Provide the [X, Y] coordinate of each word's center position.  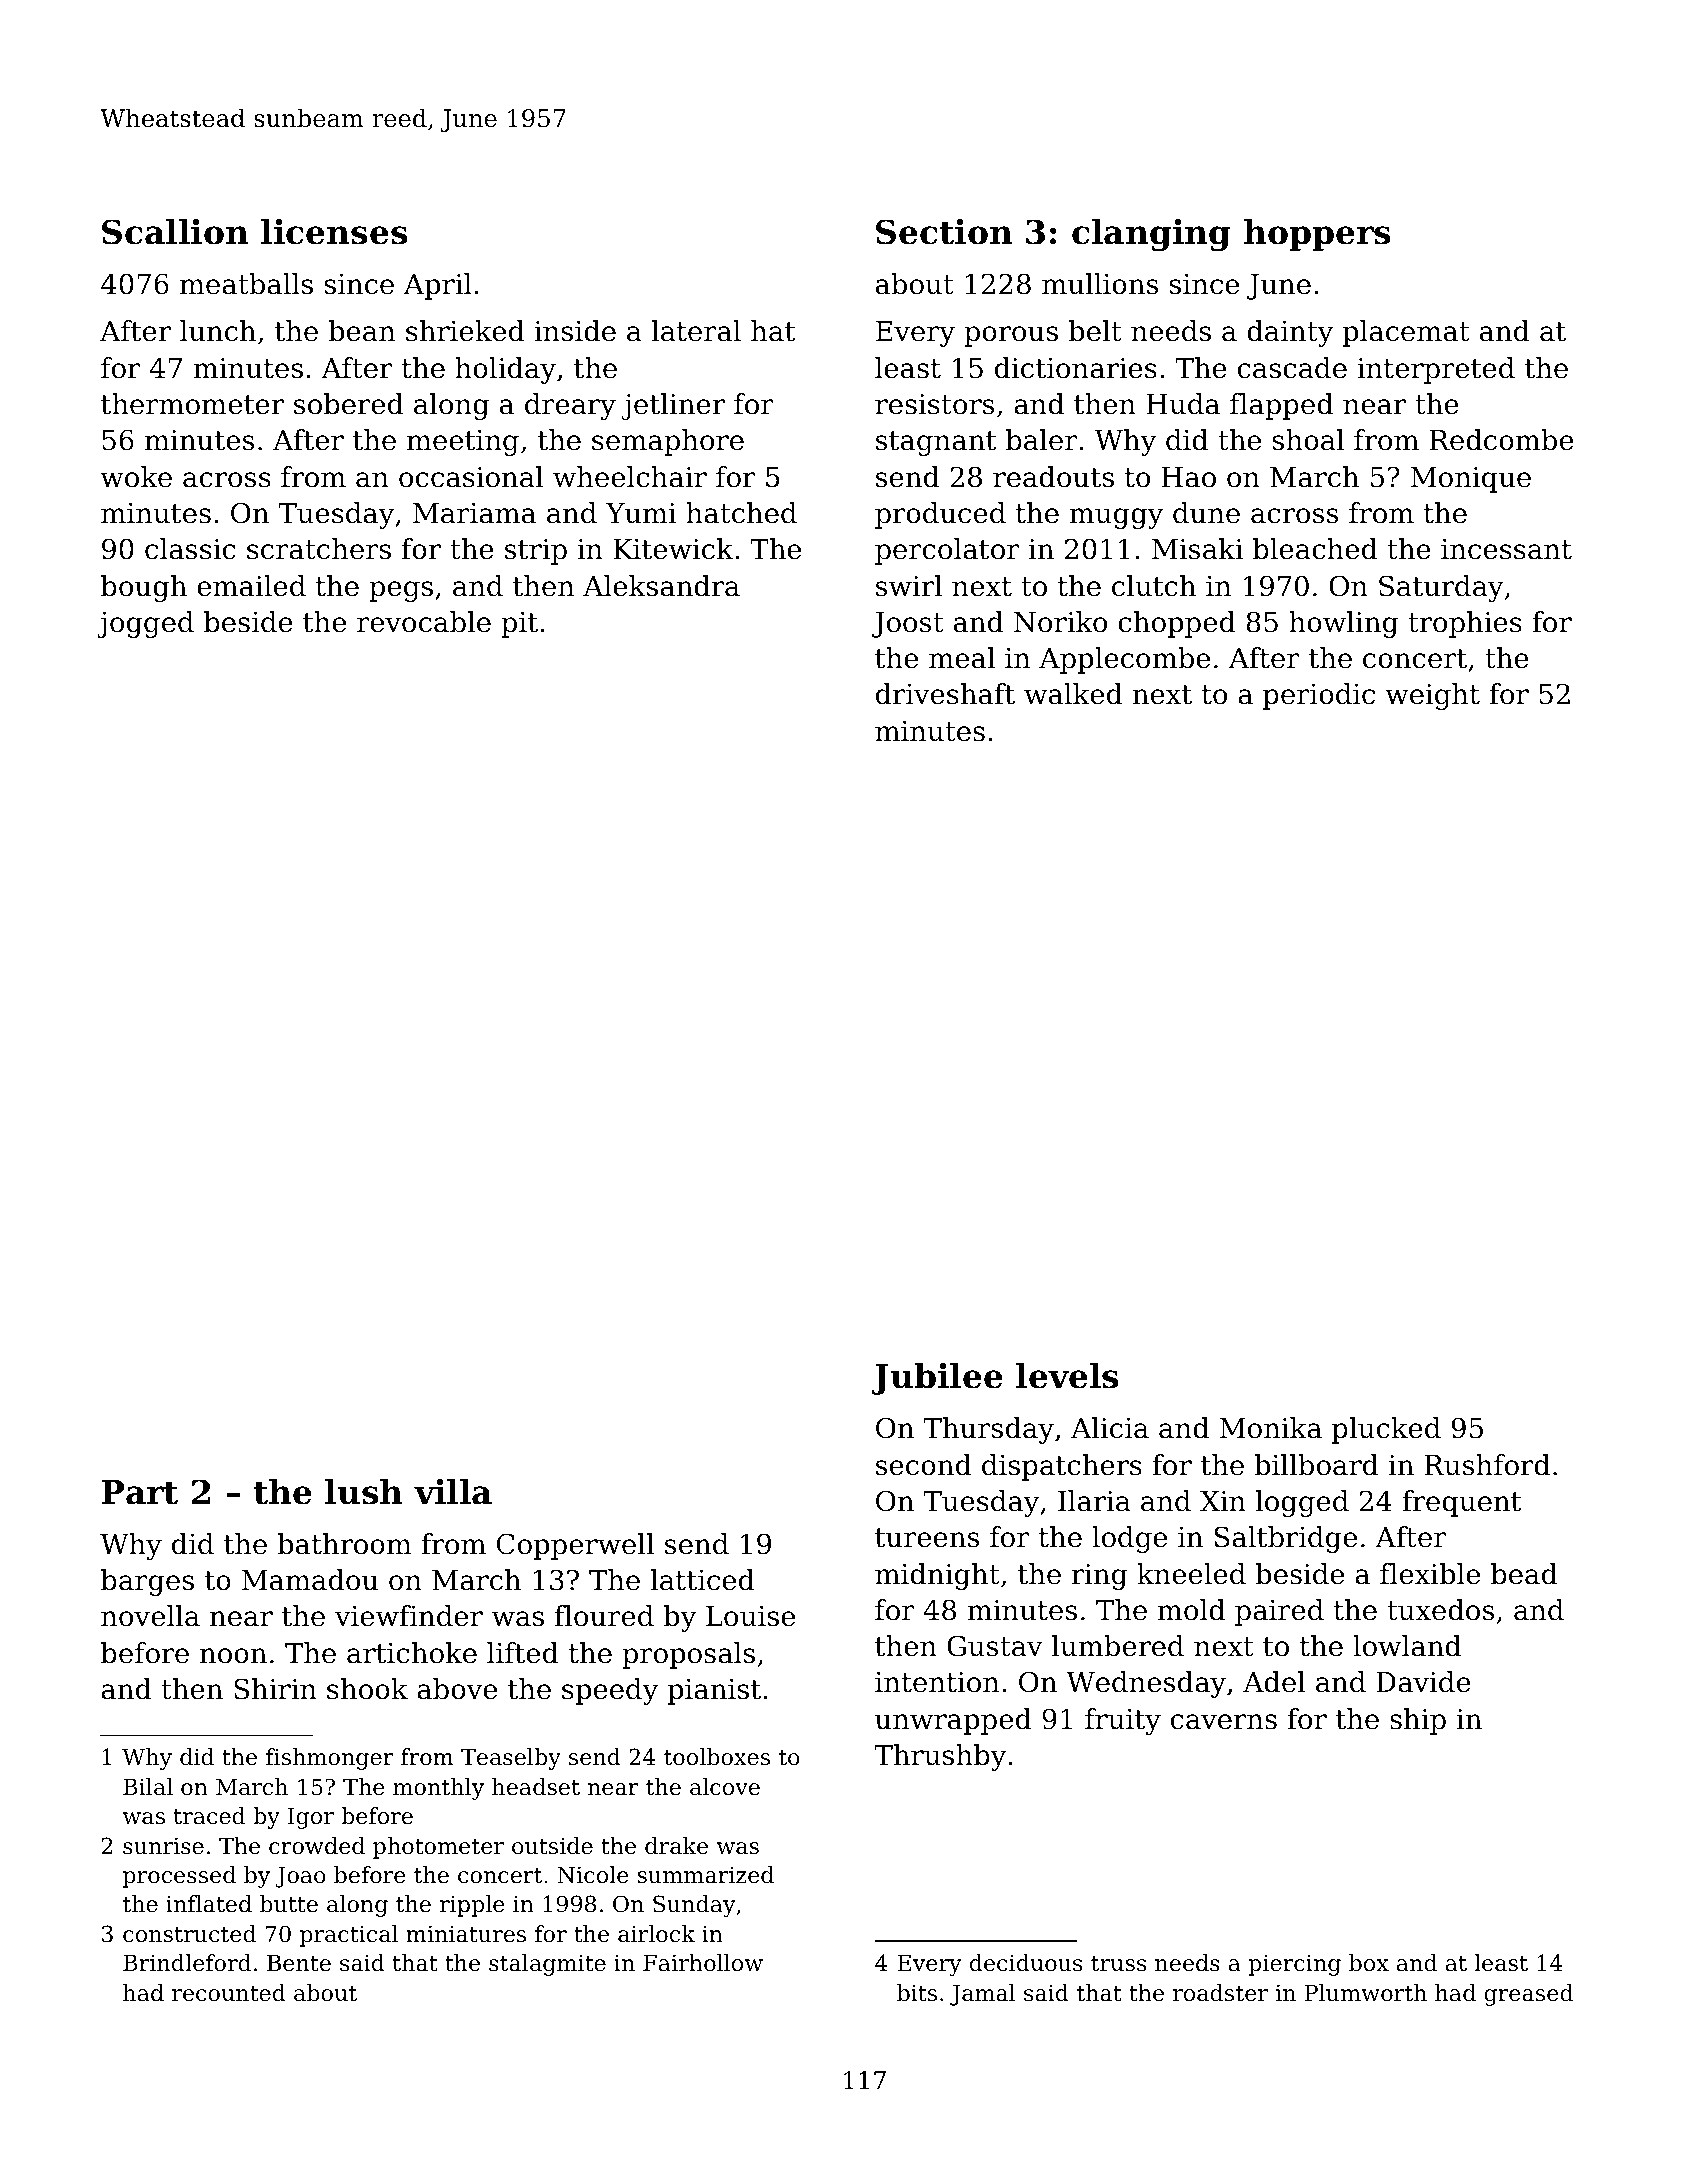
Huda [1183, 404]
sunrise [163, 1846]
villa [453, 1492]
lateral [696, 331]
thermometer [192, 404]
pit [519, 625]
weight [1432, 696]
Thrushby [940, 1757]
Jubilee [937, 1379]
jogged [145, 624]
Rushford [1487, 1465]
